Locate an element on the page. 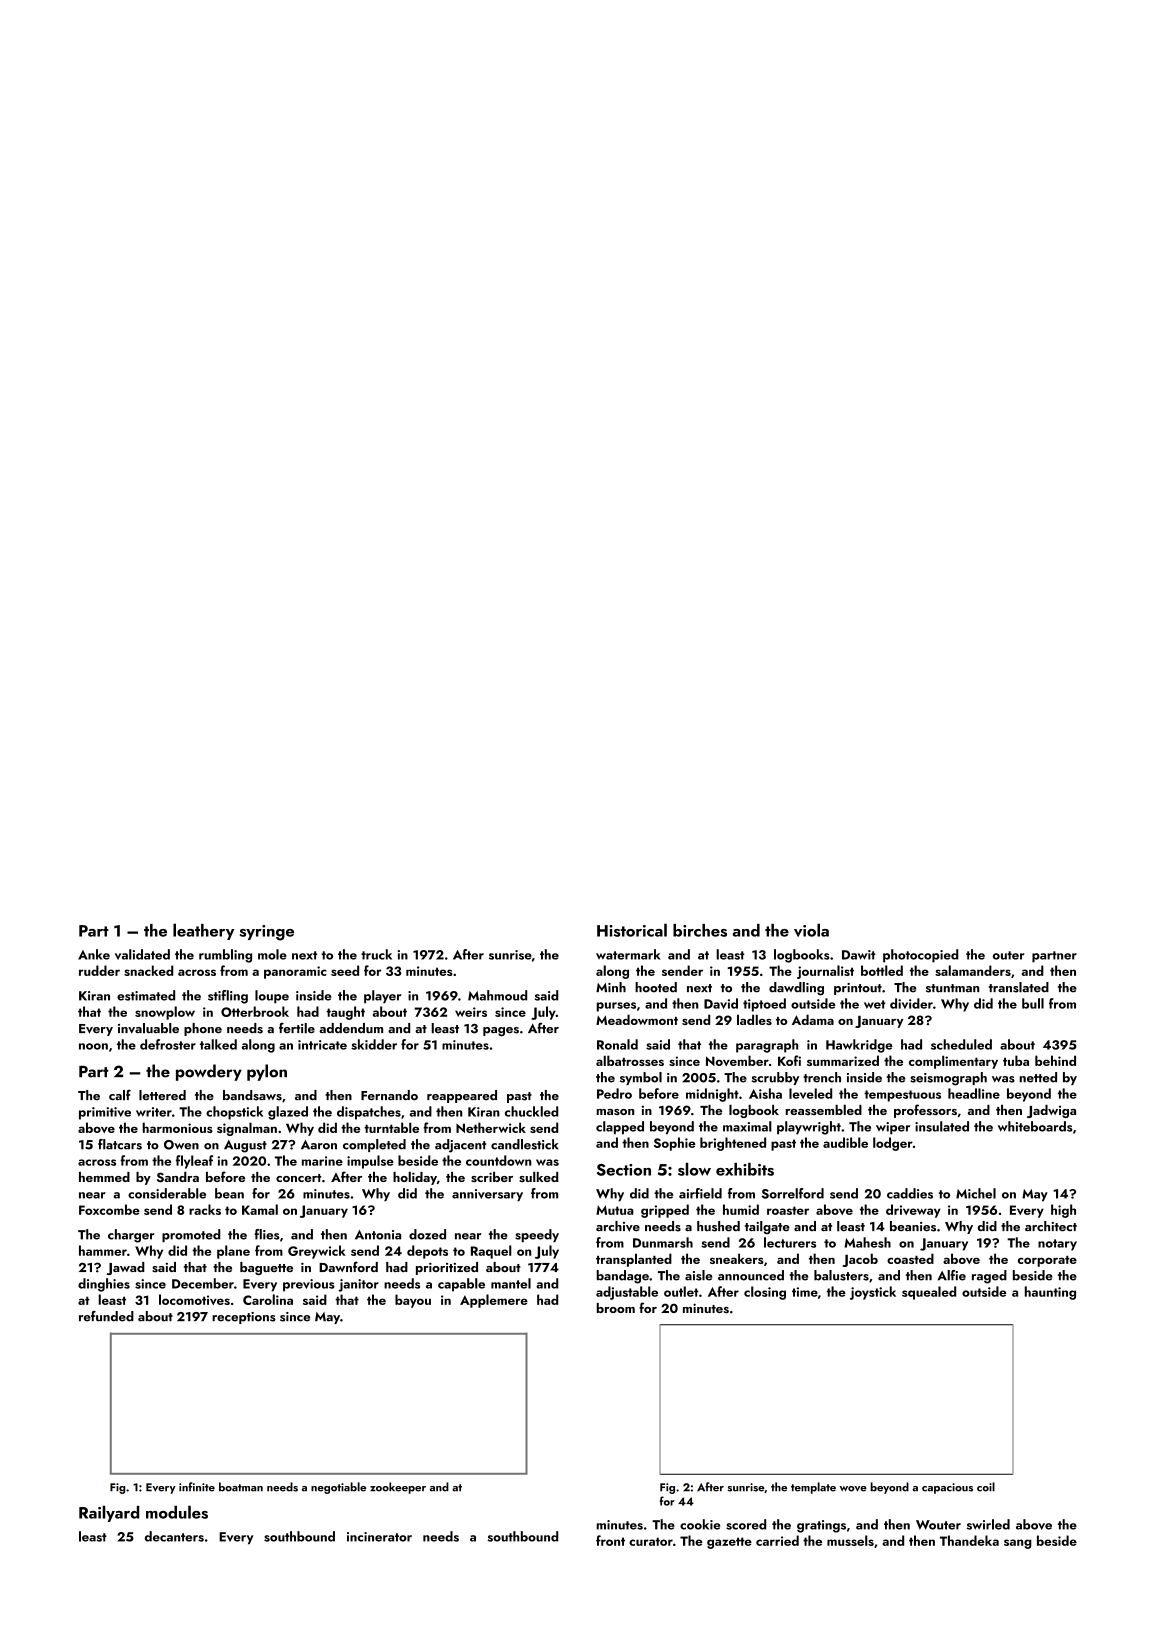  syringe is located at coordinates (267, 933).
